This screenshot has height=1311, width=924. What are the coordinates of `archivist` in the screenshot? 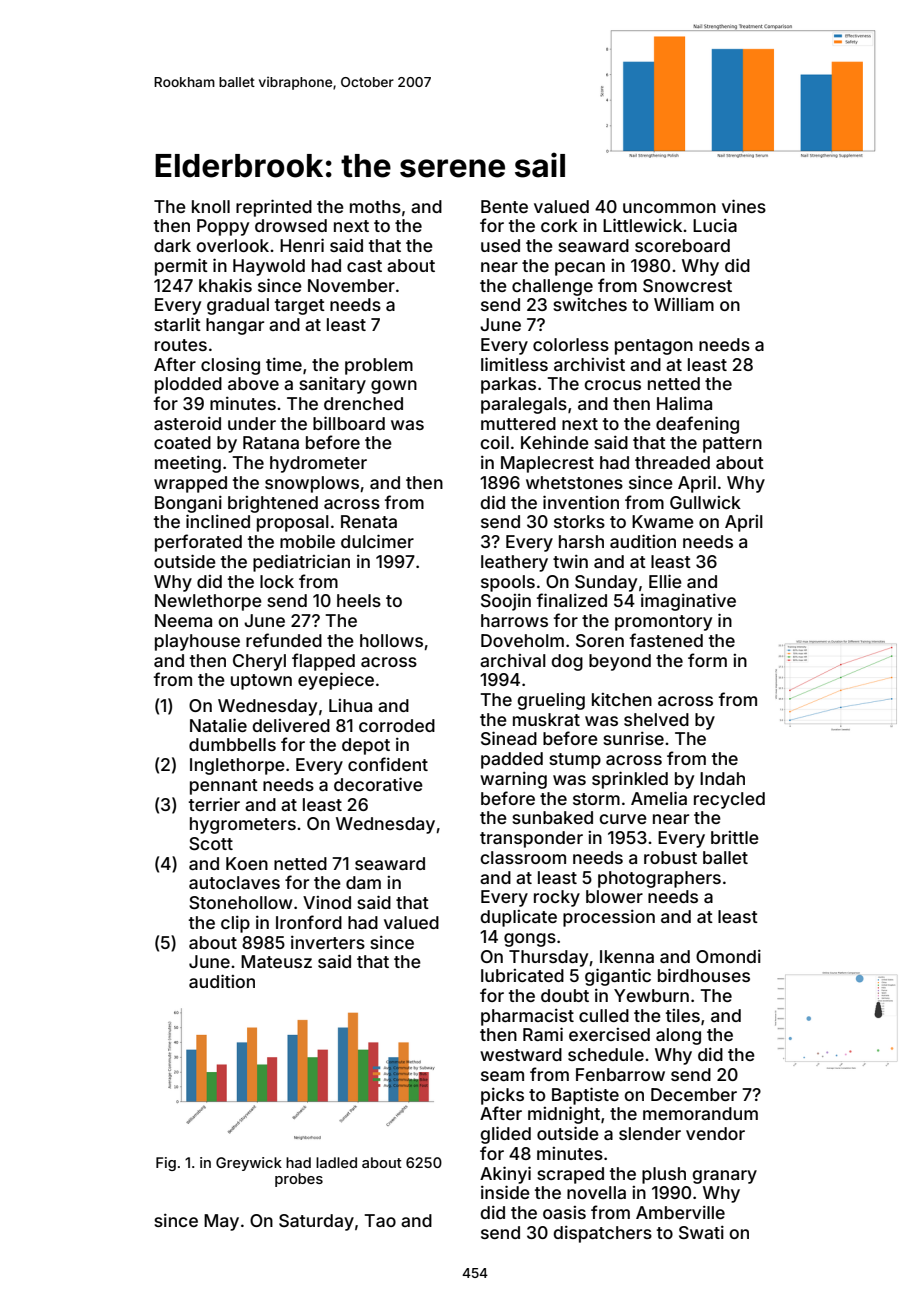 It's located at (589, 364).
